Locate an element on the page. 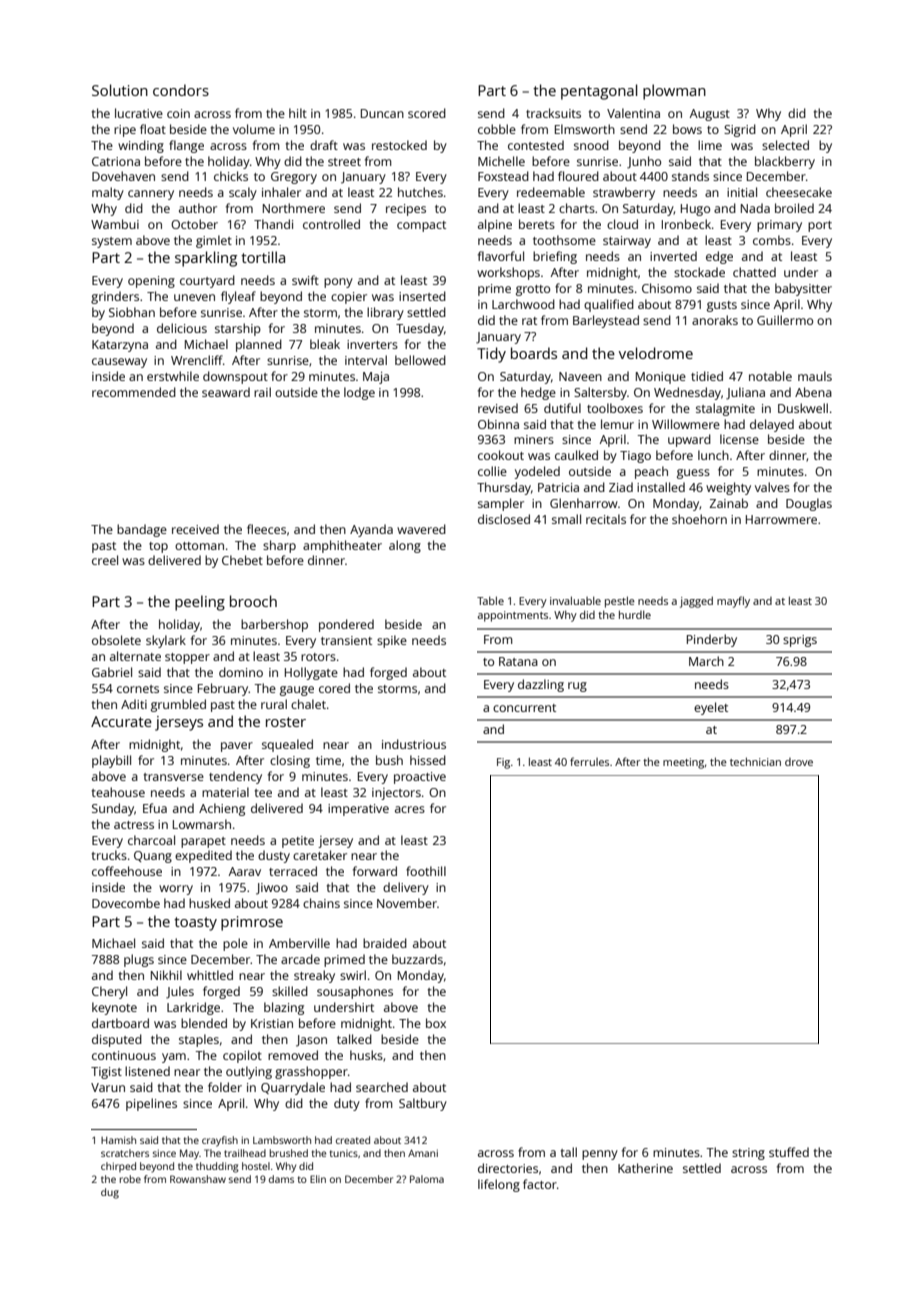  Katherine is located at coordinates (645, 1168).
